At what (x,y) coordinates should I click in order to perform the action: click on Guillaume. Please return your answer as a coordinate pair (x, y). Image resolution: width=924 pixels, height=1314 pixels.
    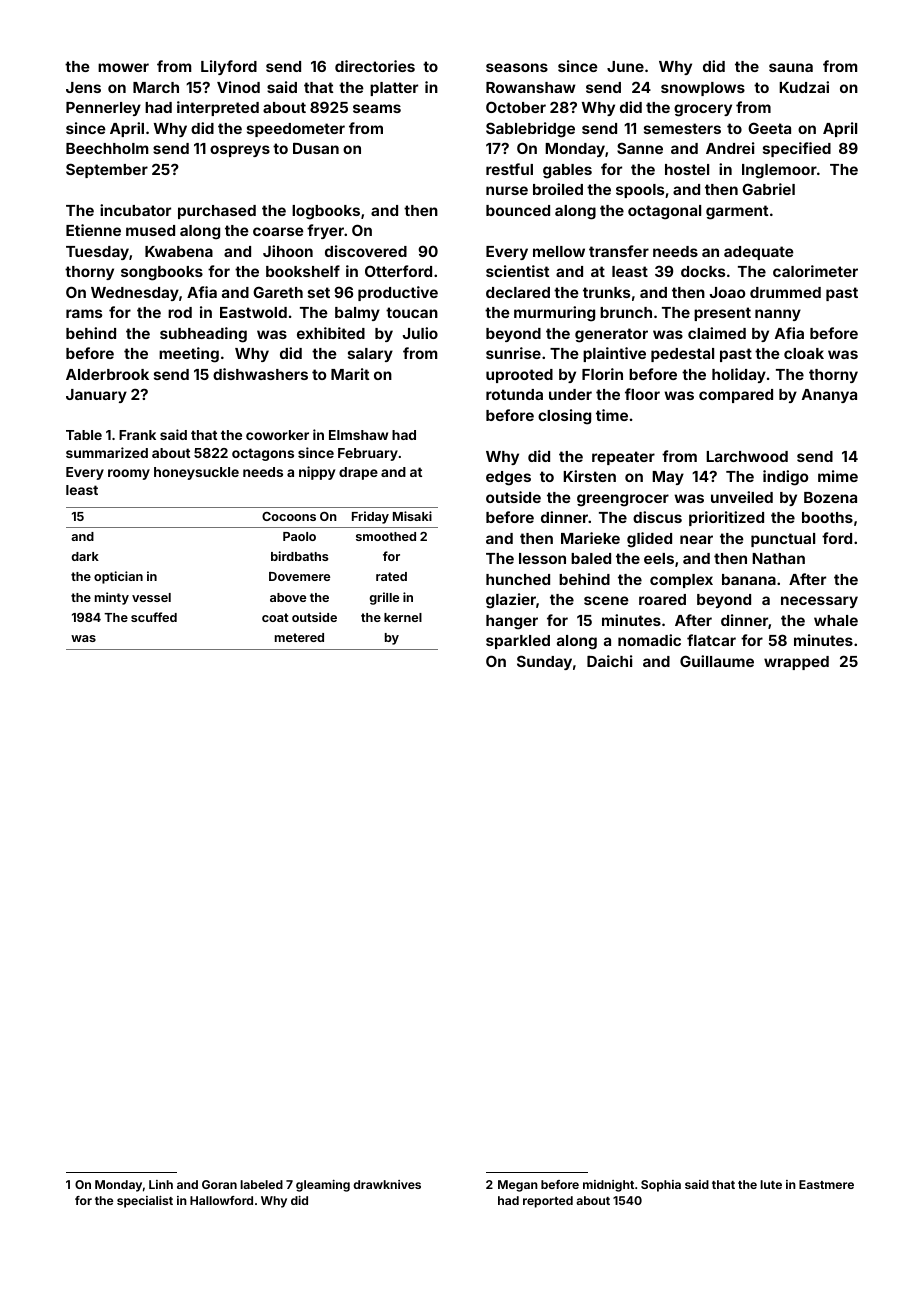
    Looking at the image, I should click on (717, 661).
